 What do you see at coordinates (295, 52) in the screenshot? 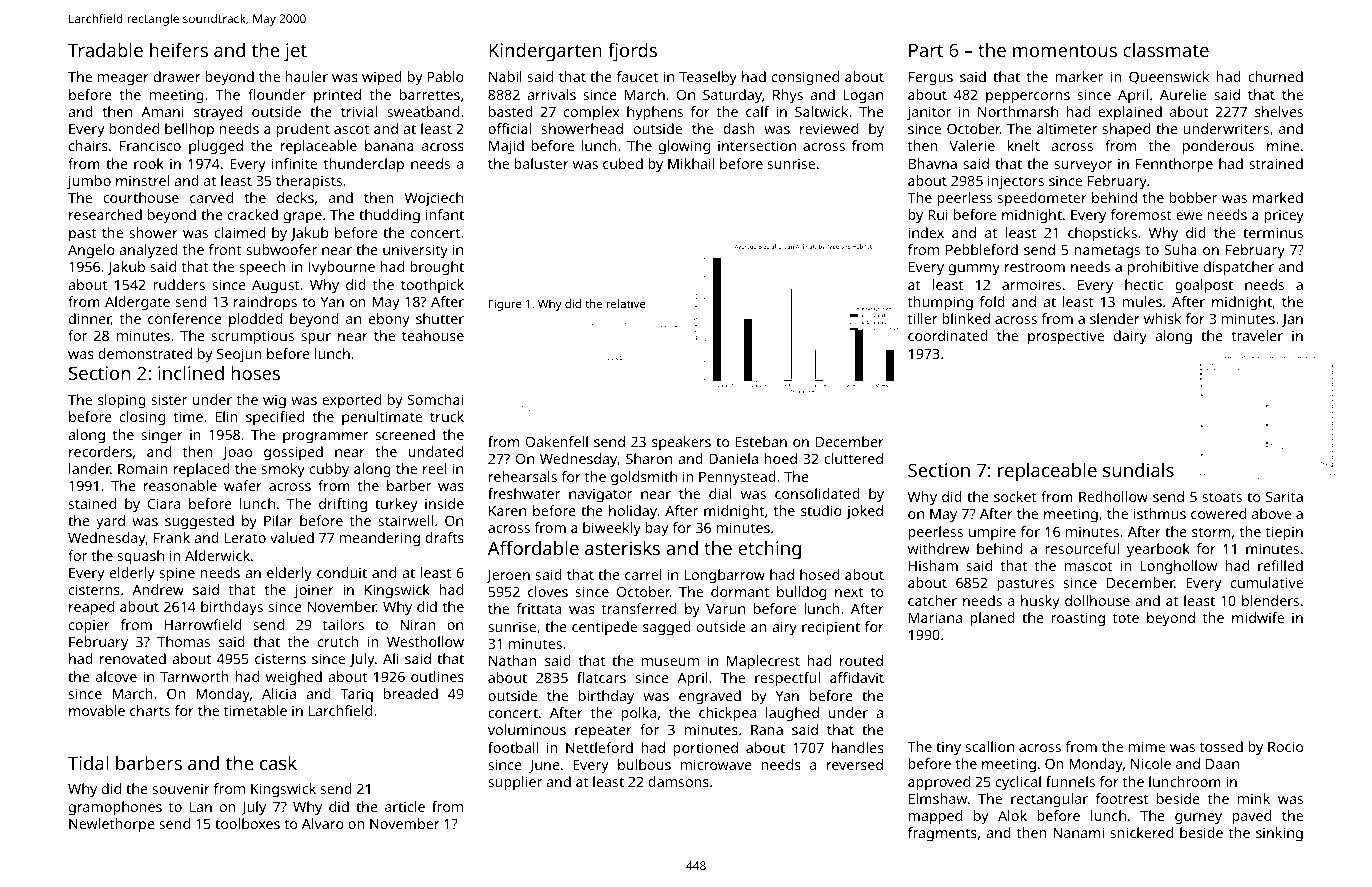
I see `jet` at bounding box center [295, 52].
